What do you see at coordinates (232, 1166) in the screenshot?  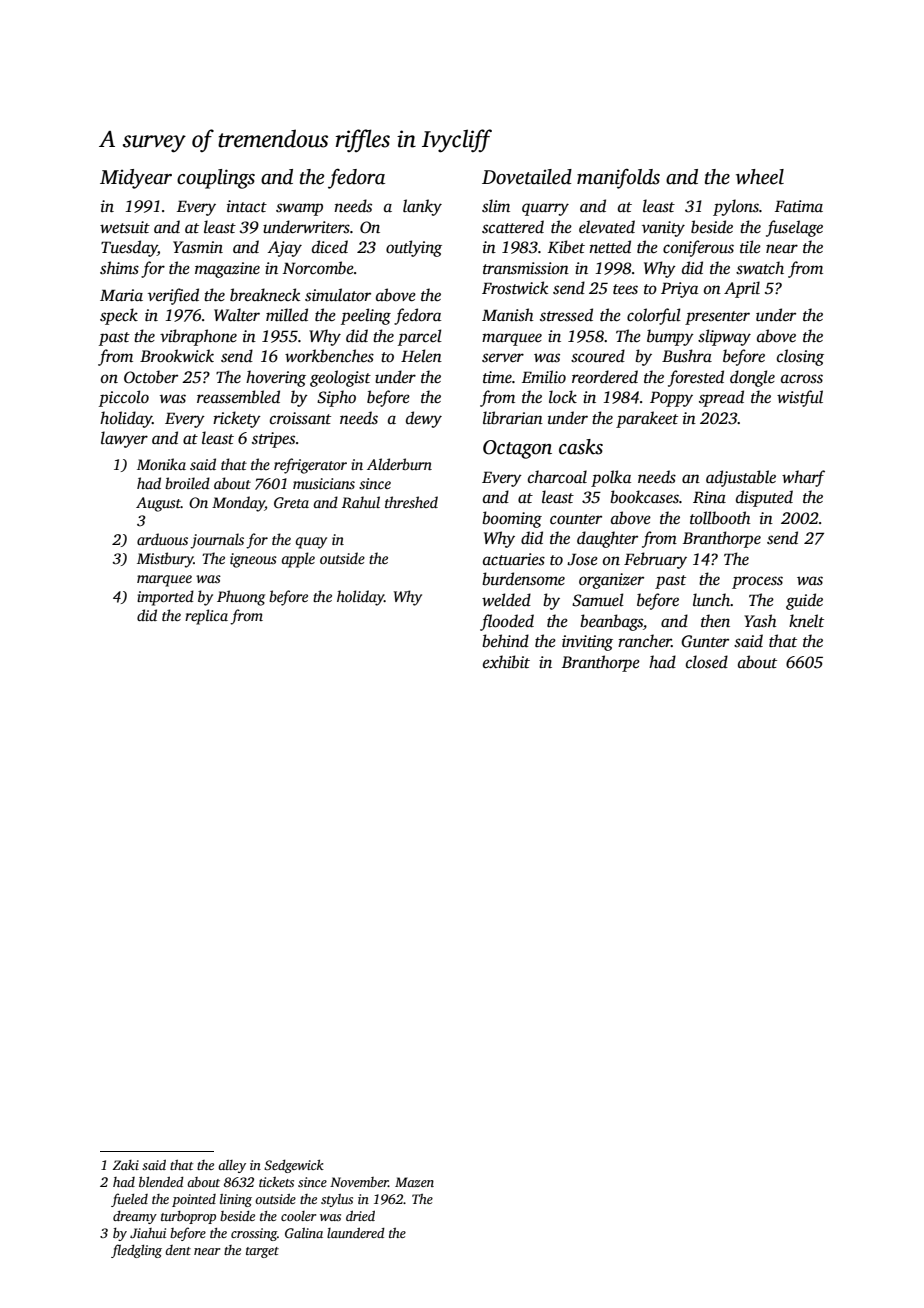 I see `alley` at bounding box center [232, 1166].
